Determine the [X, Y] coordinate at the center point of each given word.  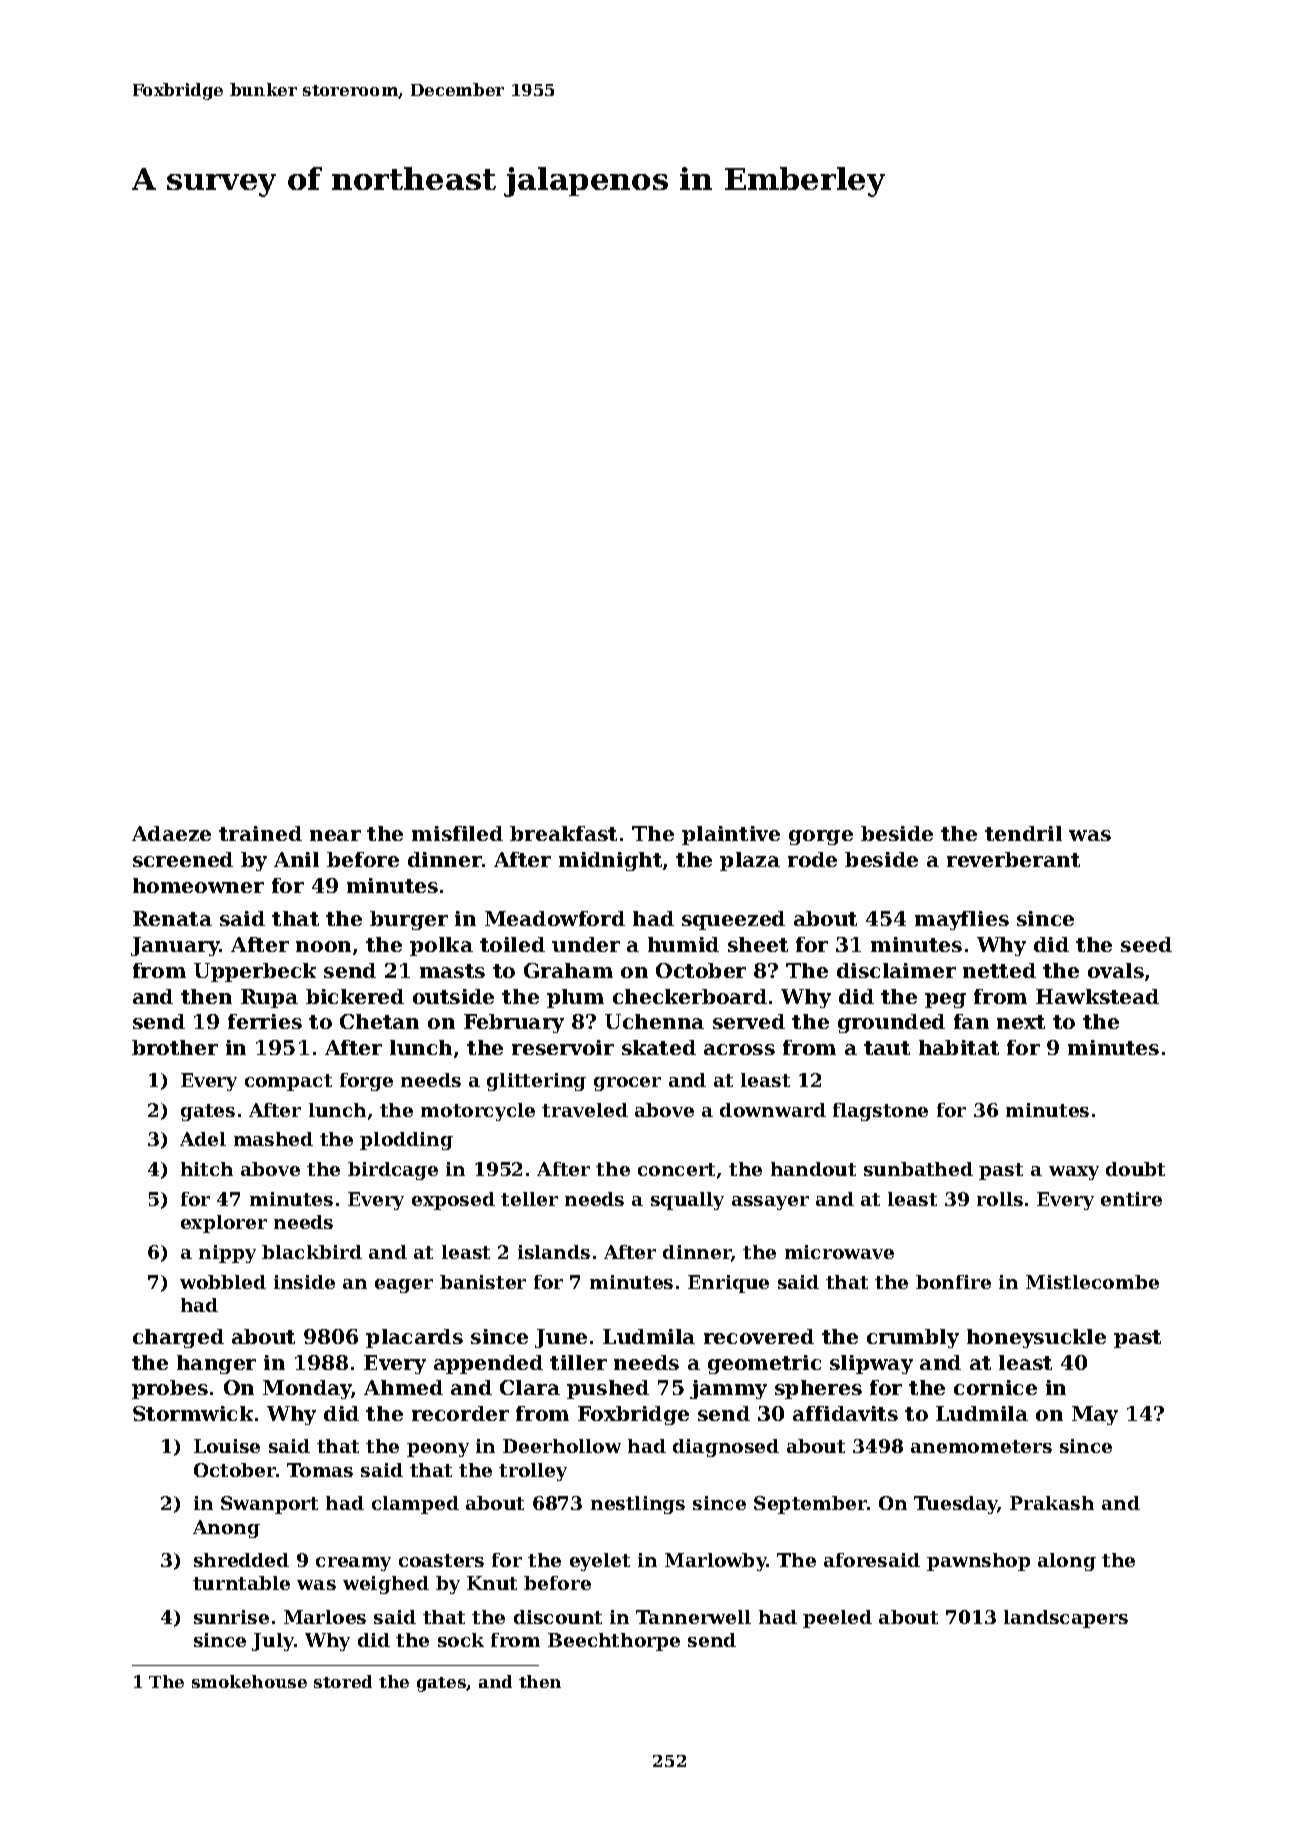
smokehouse [249, 1681]
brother [175, 1047]
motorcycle [478, 1112]
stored [343, 1681]
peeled [837, 1619]
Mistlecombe [1092, 1282]
